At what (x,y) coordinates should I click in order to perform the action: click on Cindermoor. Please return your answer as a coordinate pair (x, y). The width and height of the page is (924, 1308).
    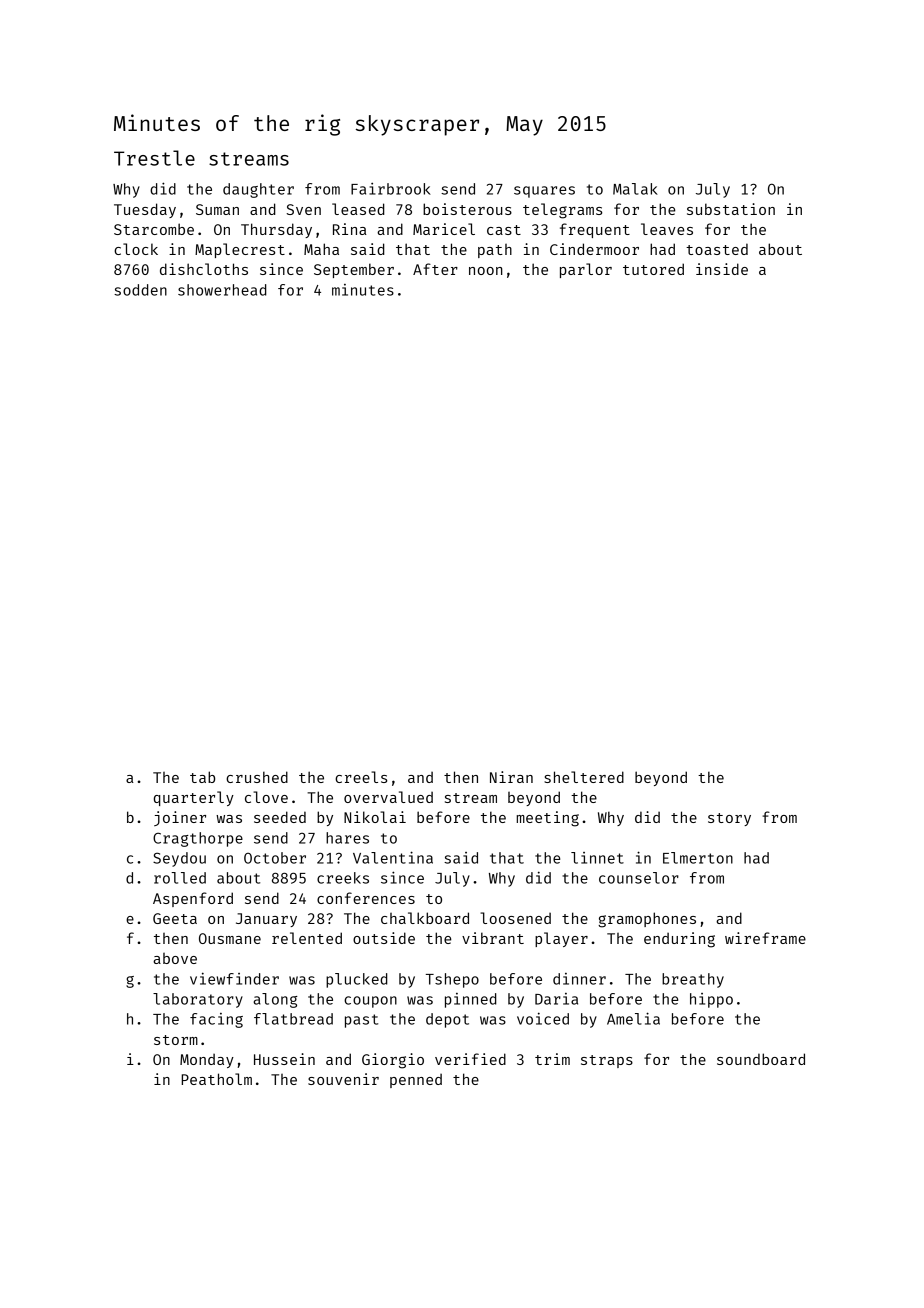
    Looking at the image, I should click on (594, 249).
